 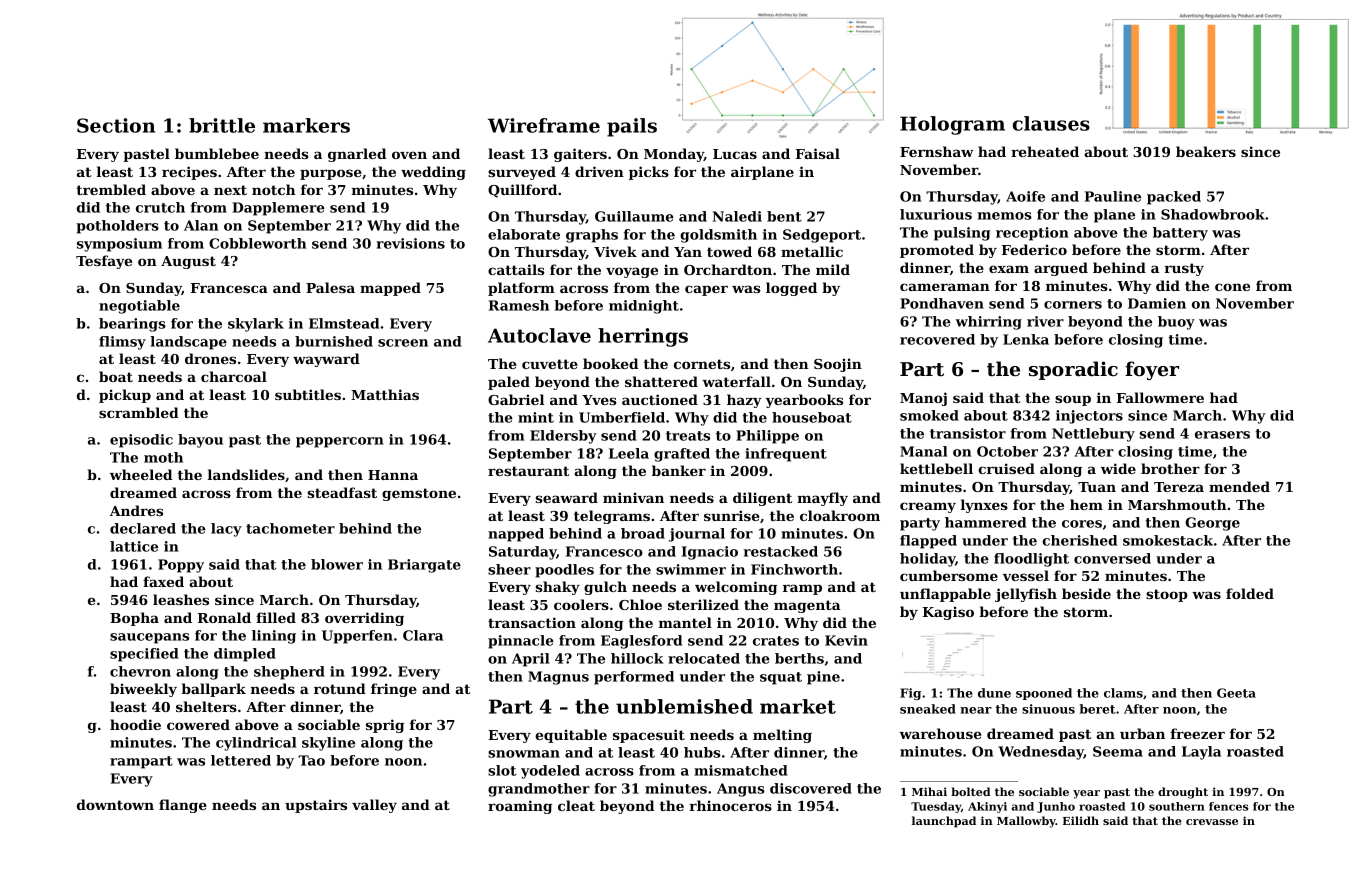 I want to click on Faisal, so click(x=818, y=153).
